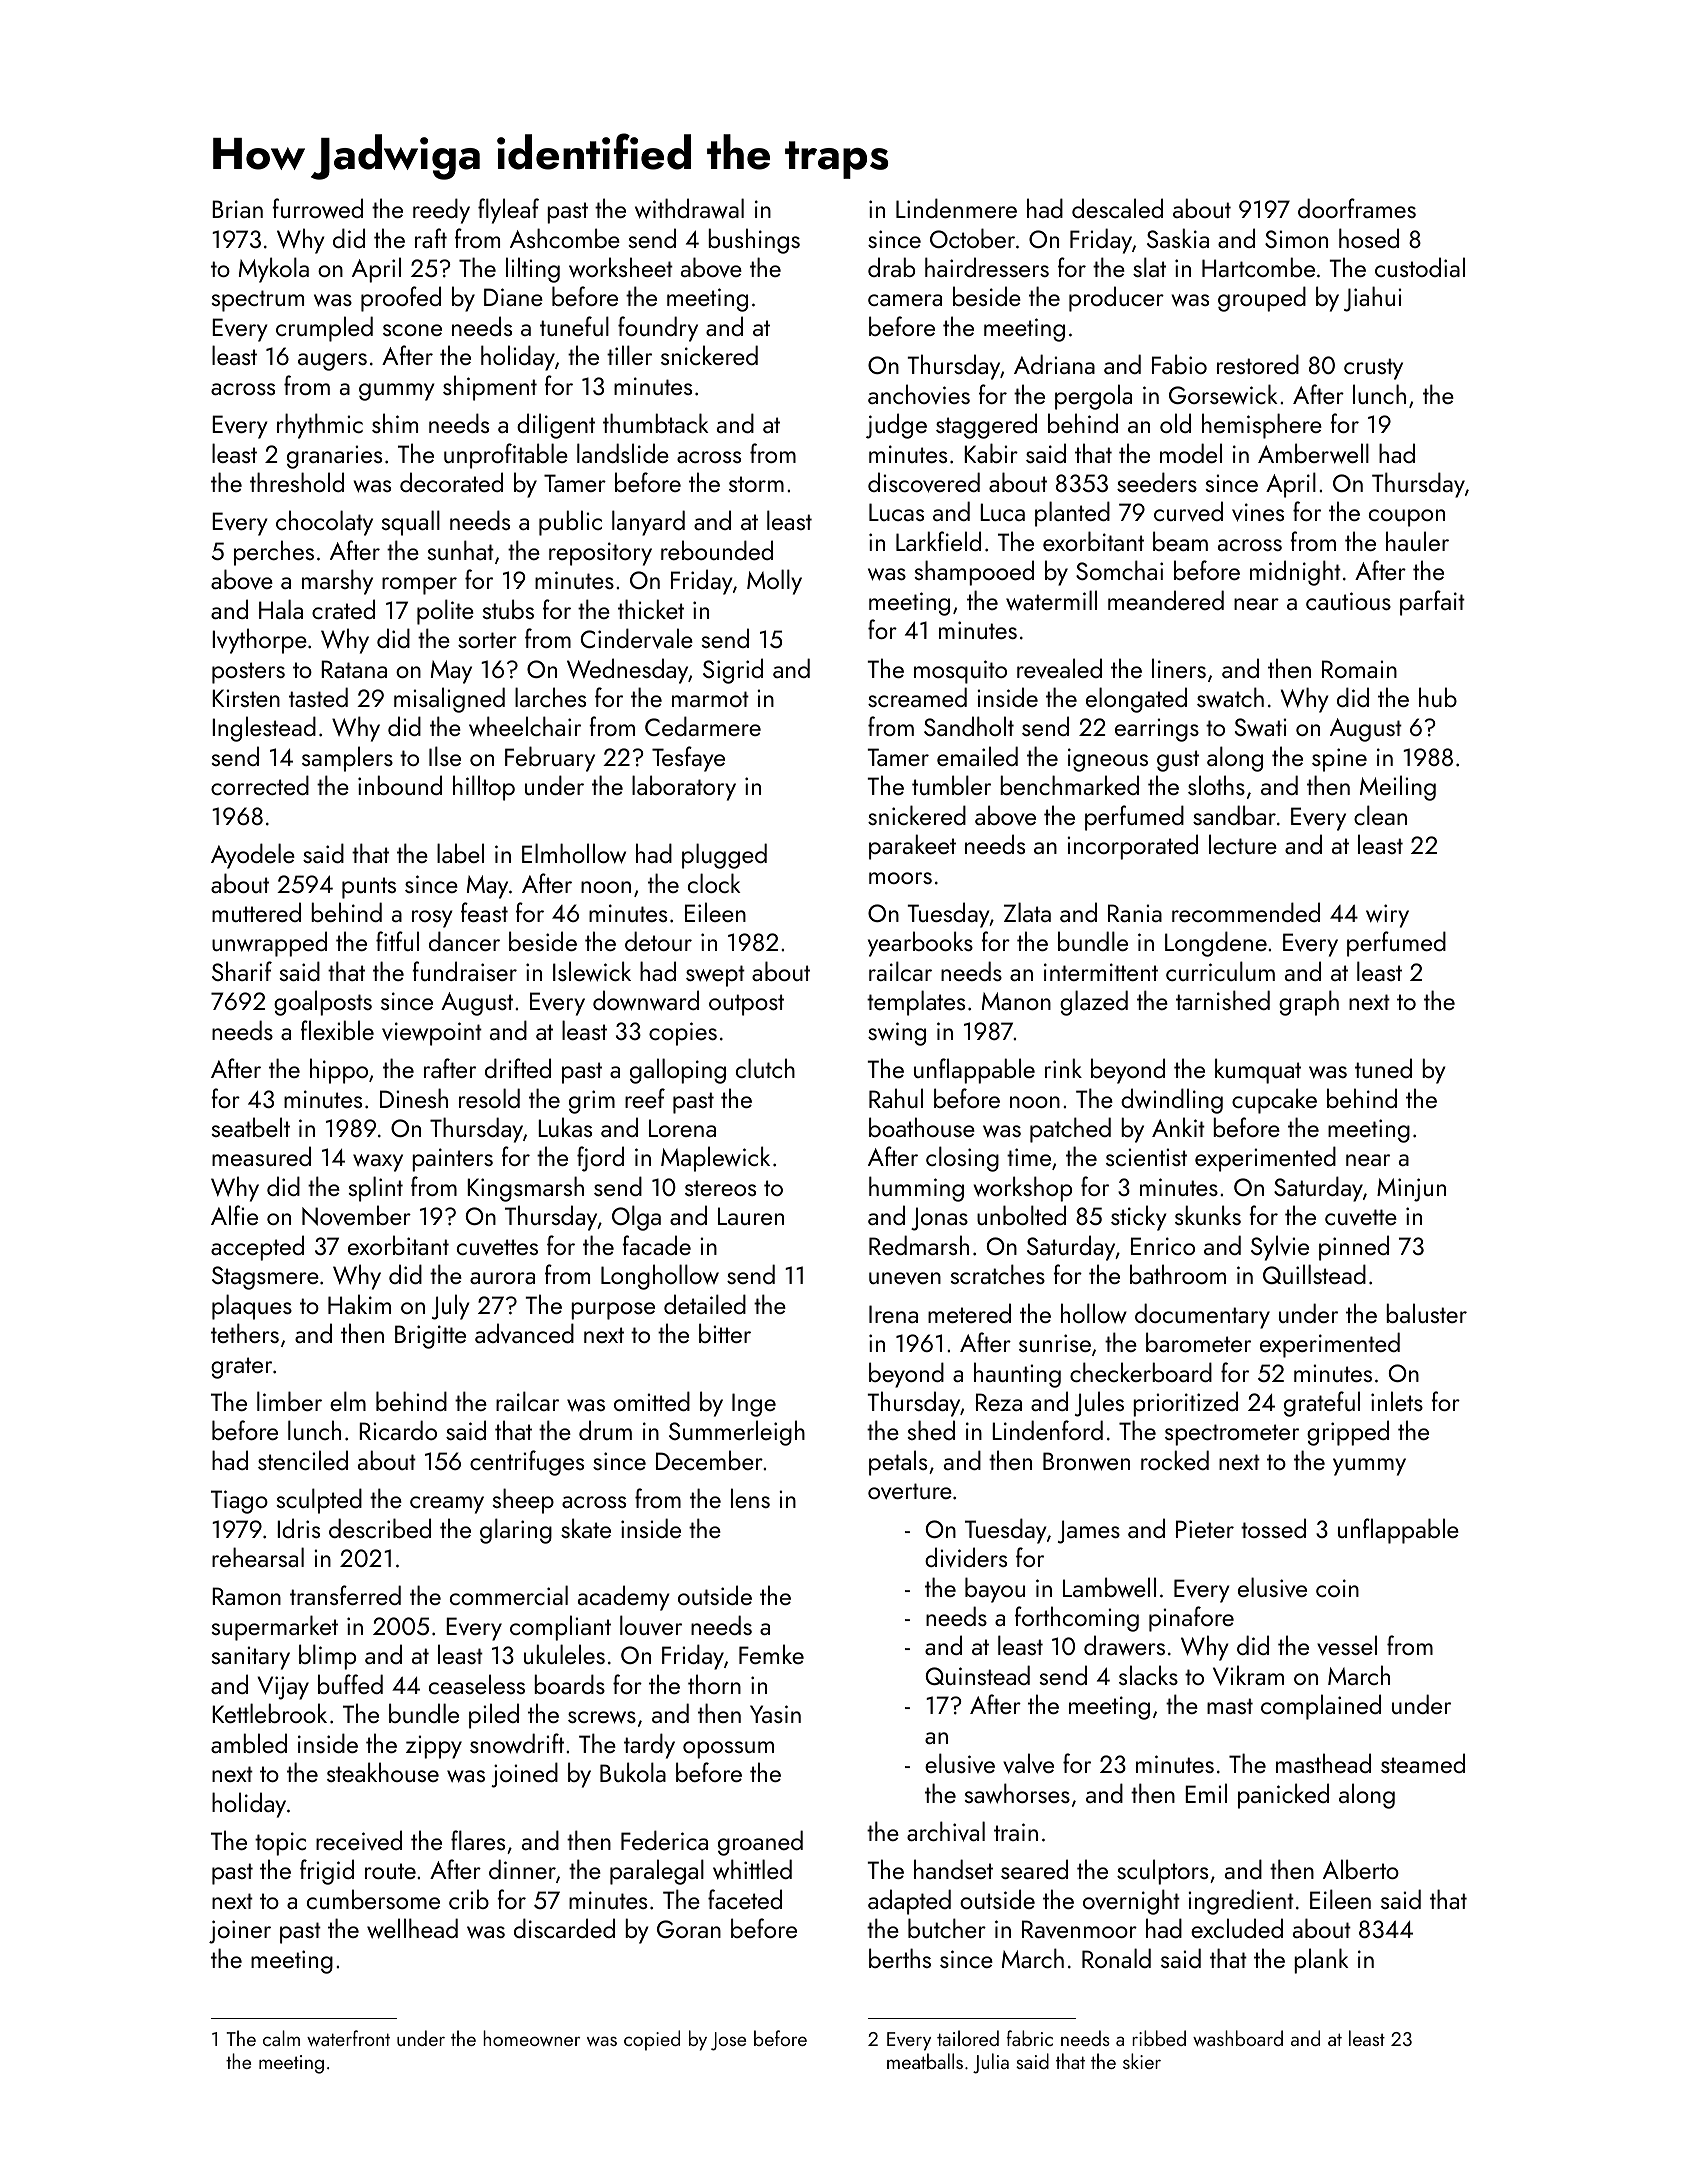 The width and height of the page is (1683, 2178). Describe the element at coordinates (897, 1034) in the page. I see `swing` at that location.
